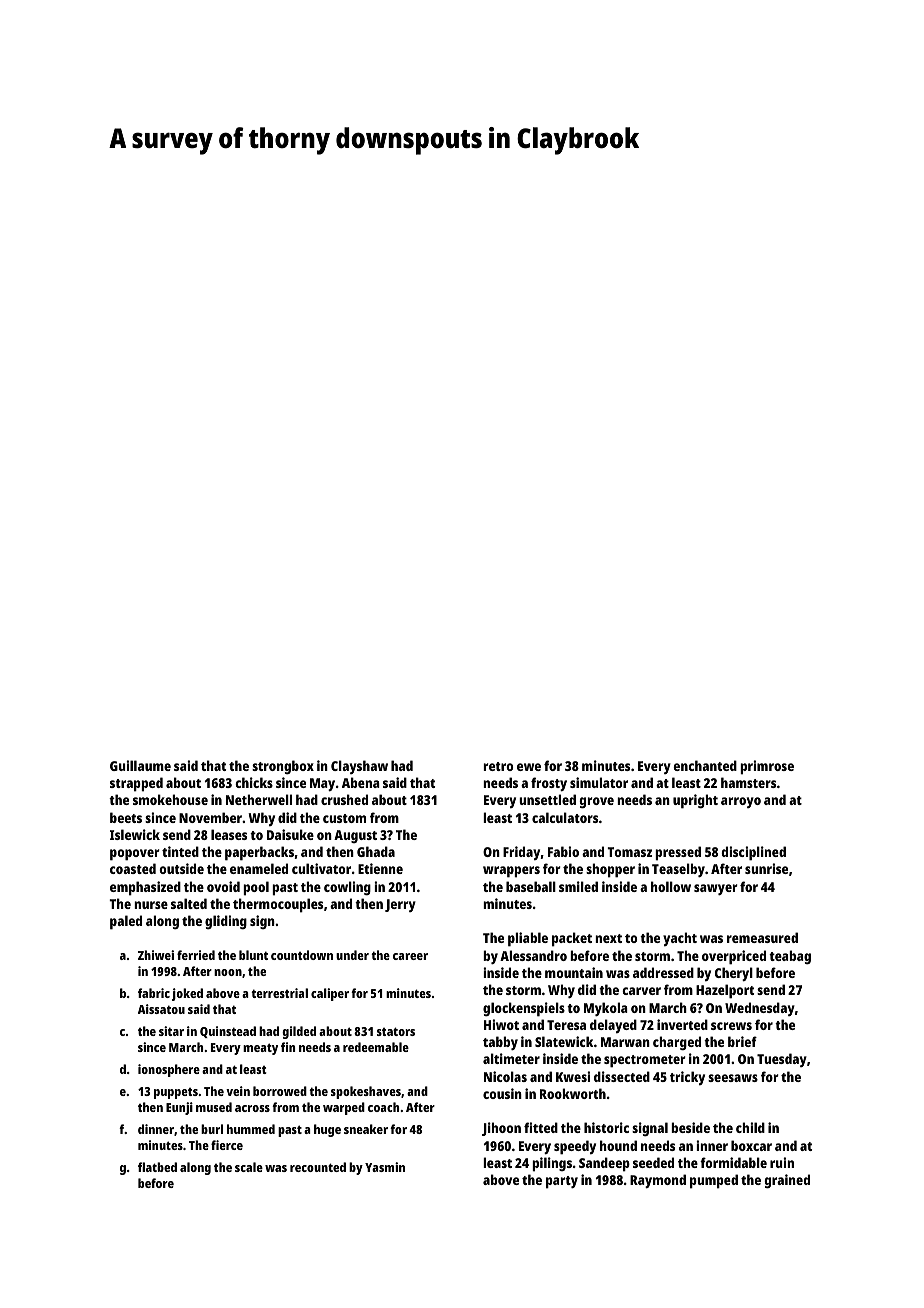 The height and width of the document is (1308, 924). What do you see at coordinates (734, 957) in the document?
I see `overpriced` at bounding box center [734, 957].
